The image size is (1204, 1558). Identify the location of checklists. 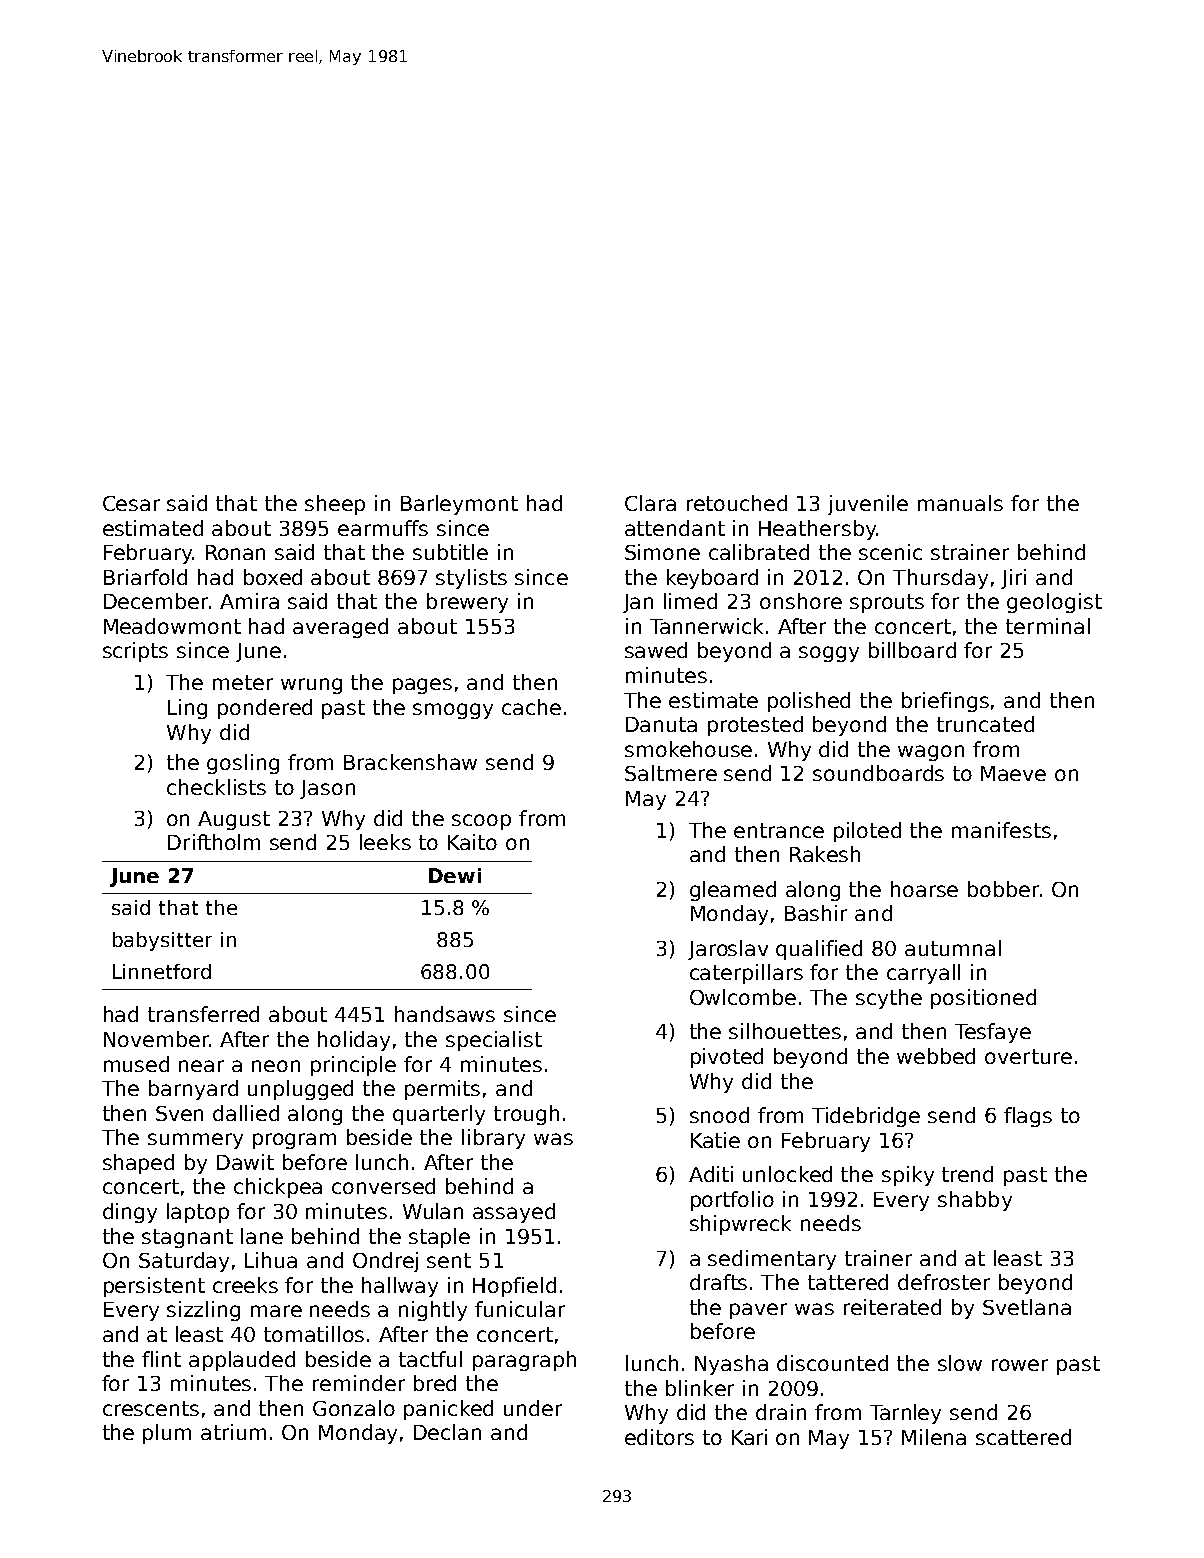
(216, 787).
